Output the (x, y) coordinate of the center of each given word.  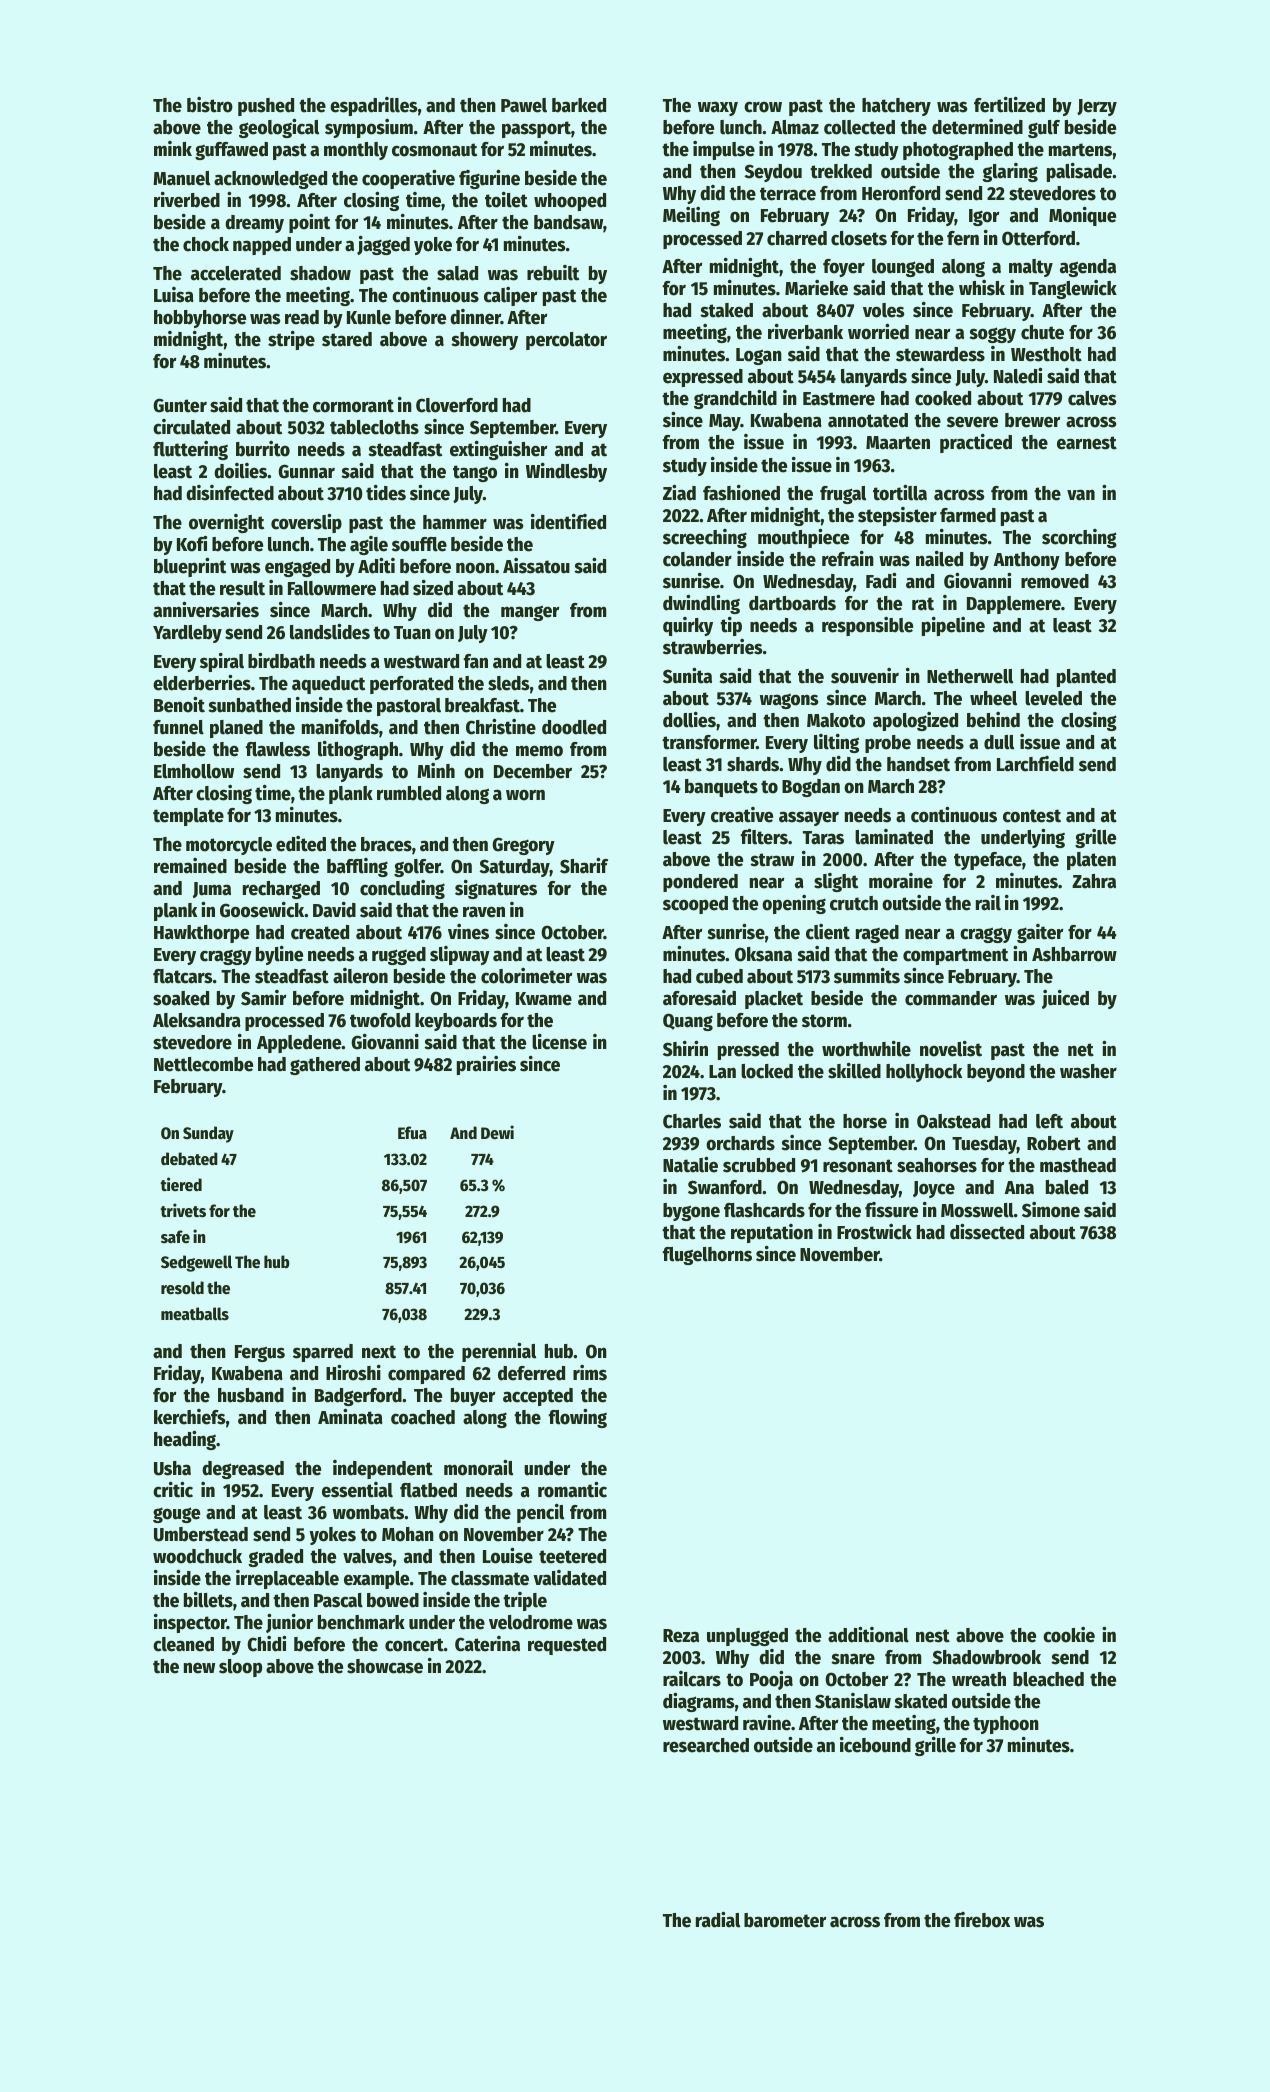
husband (251, 1395)
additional (868, 1635)
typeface (988, 861)
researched (706, 1745)
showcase (385, 1666)
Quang (688, 1022)
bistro (210, 105)
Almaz (795, 127)
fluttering (190, 450)
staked (726, 310)
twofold (380, 1020)
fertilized (1009, 105)
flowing (578, 1418)
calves (1092, 398)
